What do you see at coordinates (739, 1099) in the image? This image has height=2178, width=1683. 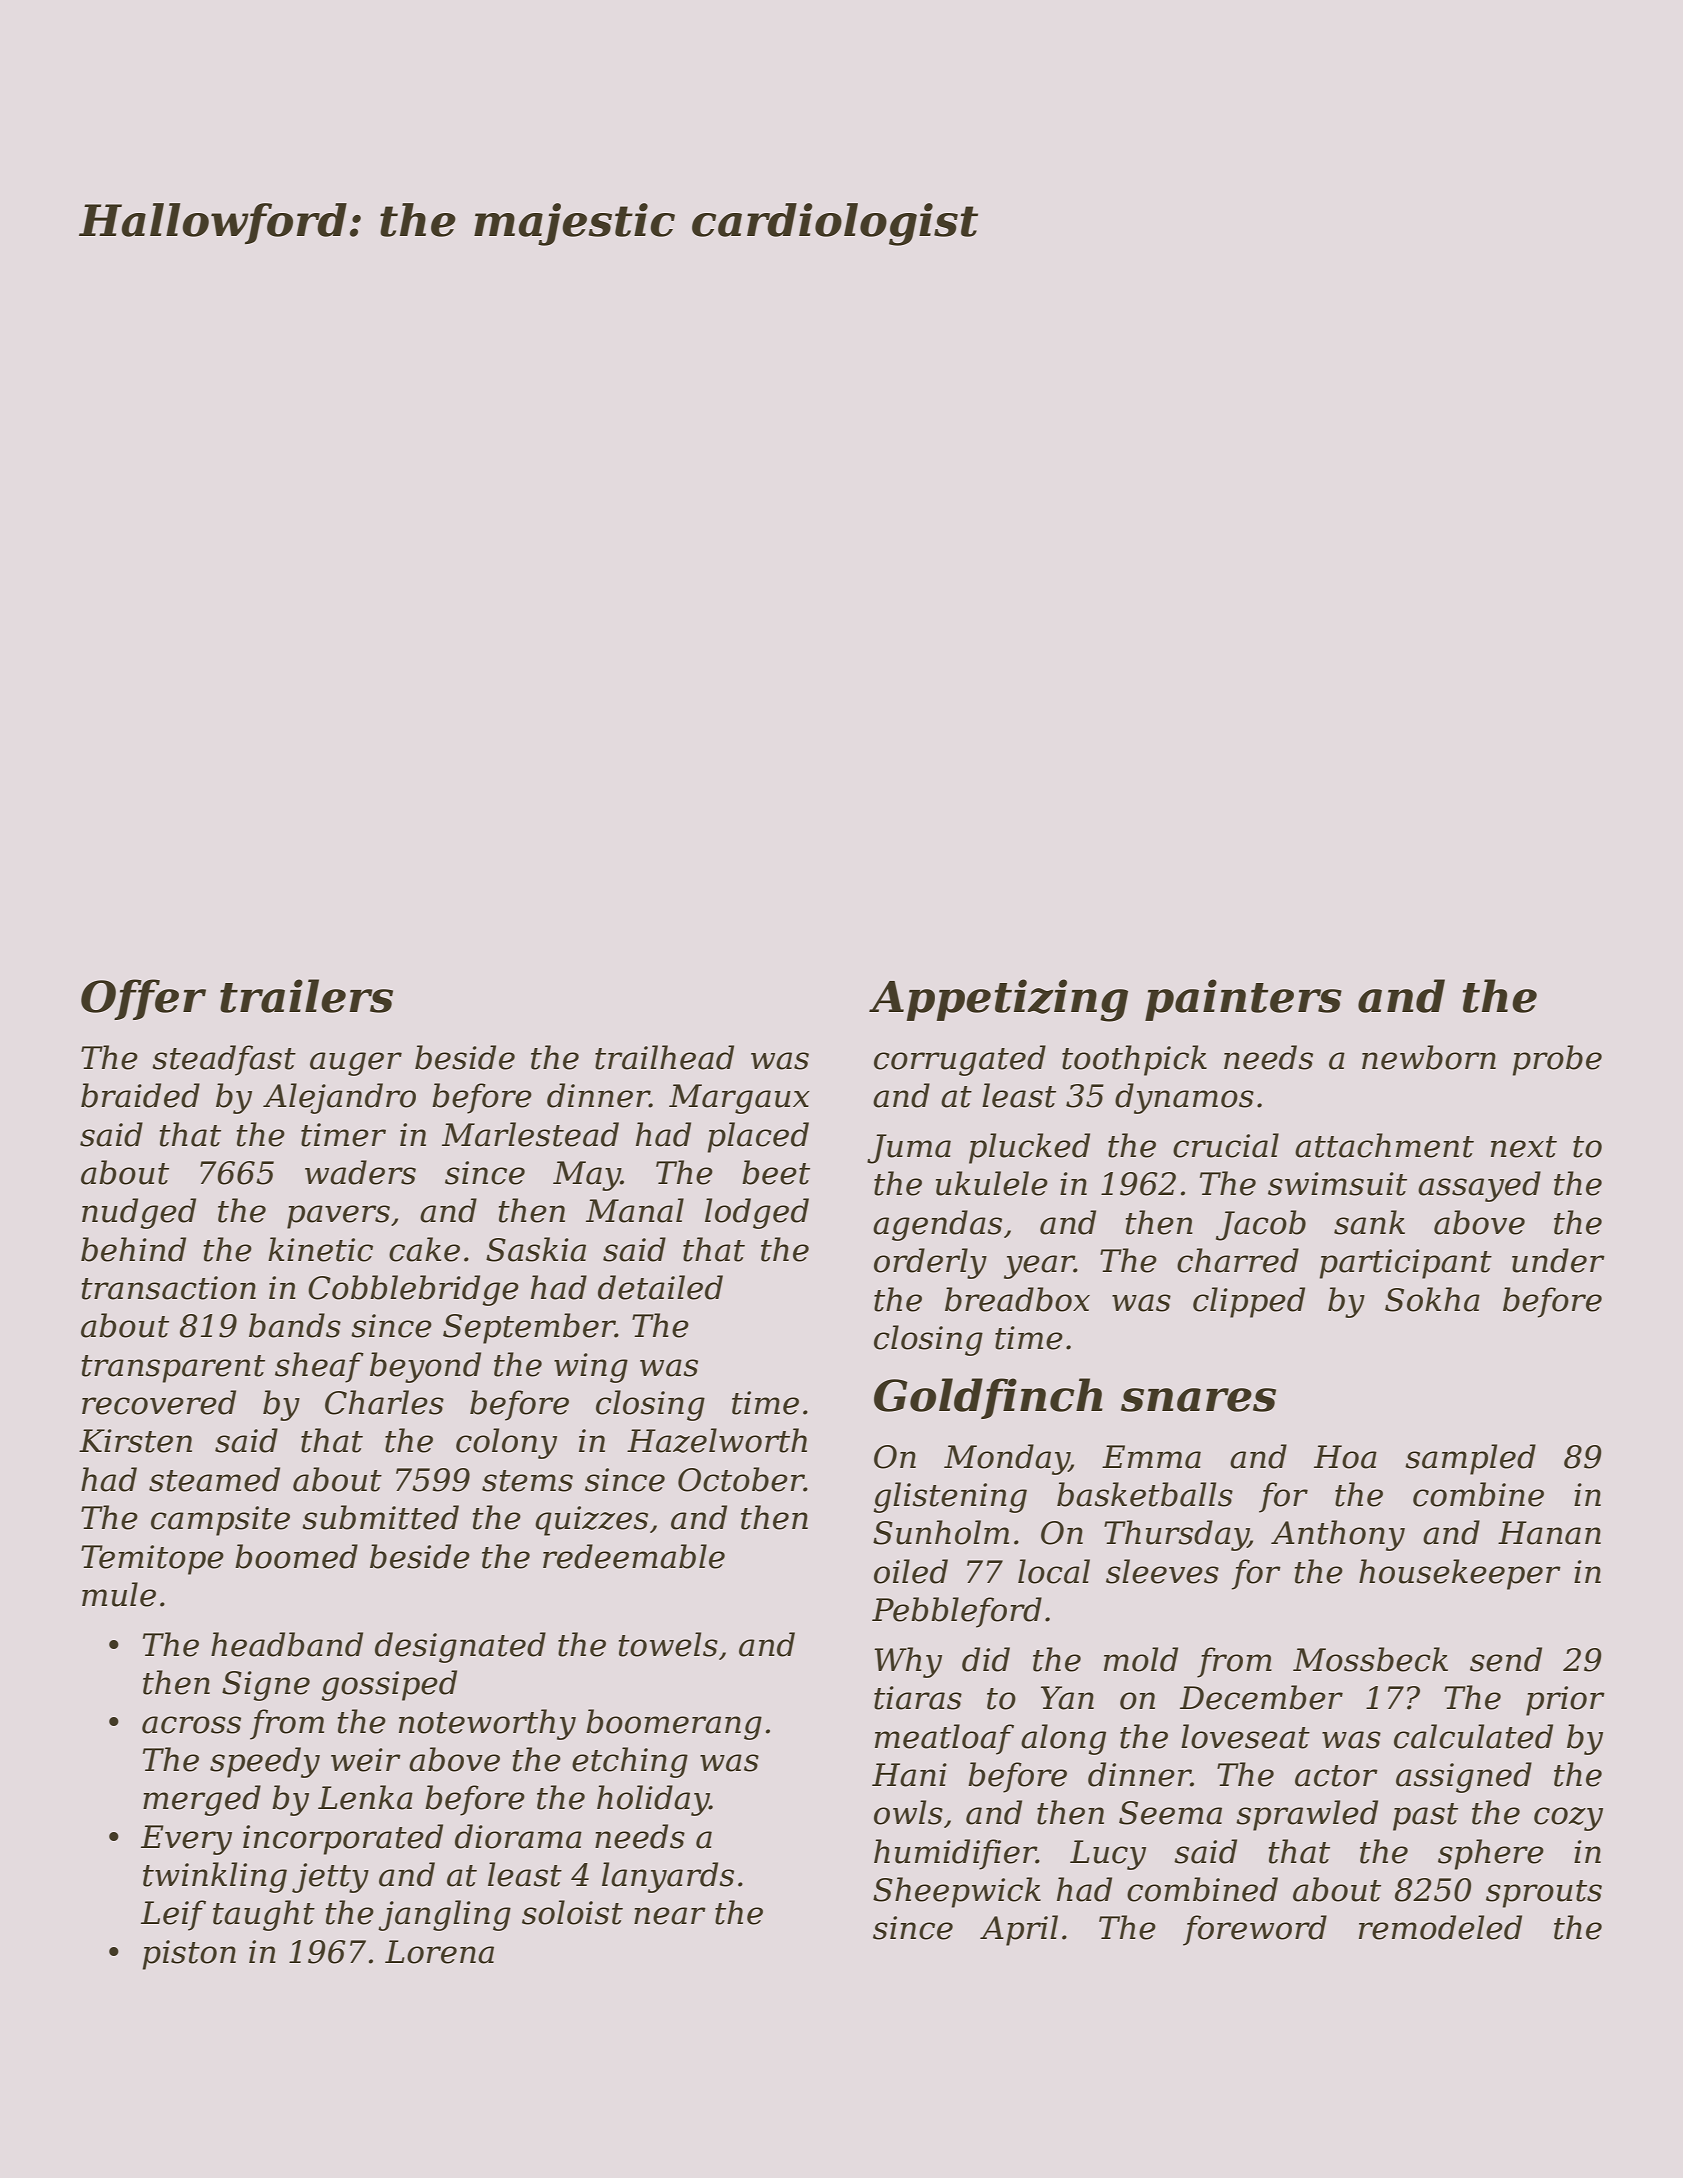 I see `Margaux` at bounding box center [739, 1099].
